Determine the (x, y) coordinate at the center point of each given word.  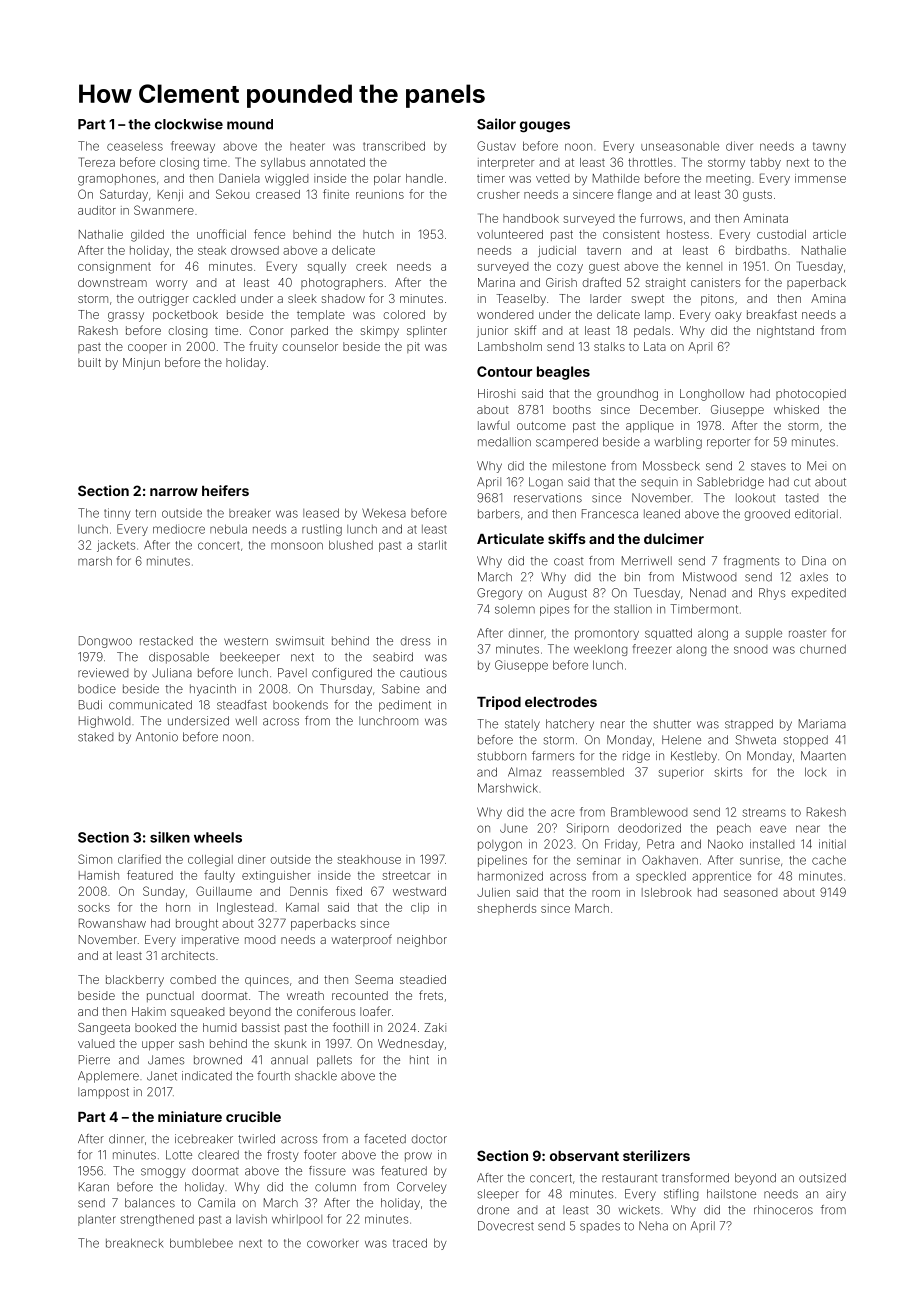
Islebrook (667, 892)
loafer (375, 1011)
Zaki (435, 1027)
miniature (190, 1116)
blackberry (135, 981)
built (89, 362)
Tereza (97, 162)
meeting (728, 180)
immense (820, 178)
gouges (545, 127)
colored (404, 314)
